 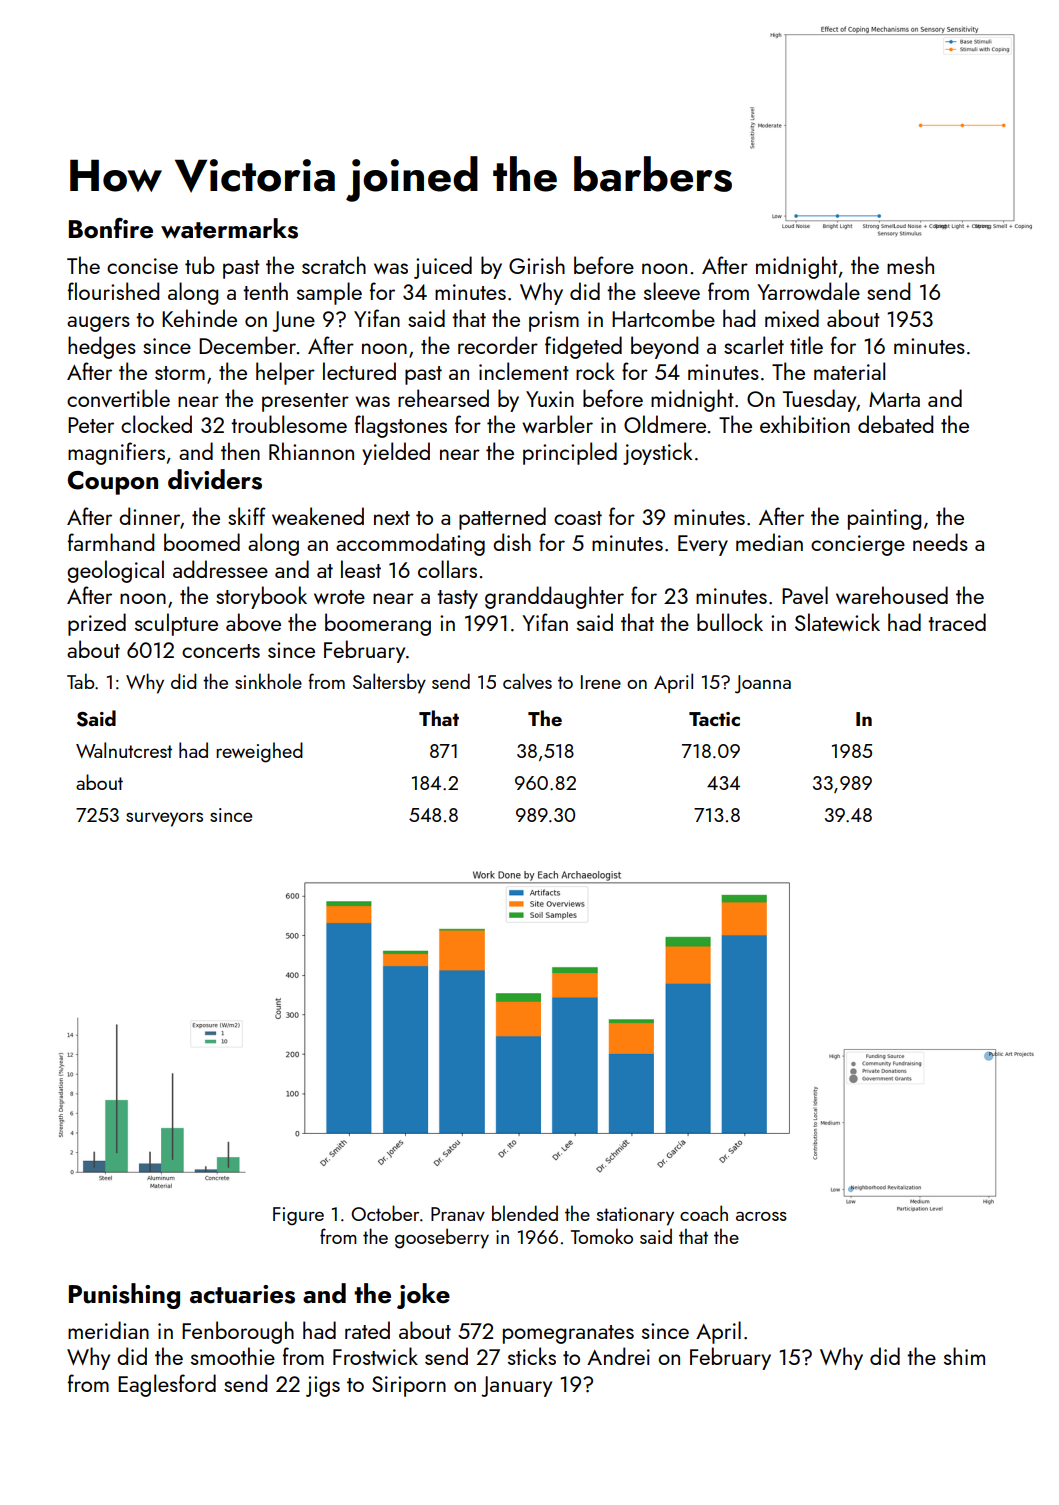 I want to click on calves, so click(x=527, y=681).
